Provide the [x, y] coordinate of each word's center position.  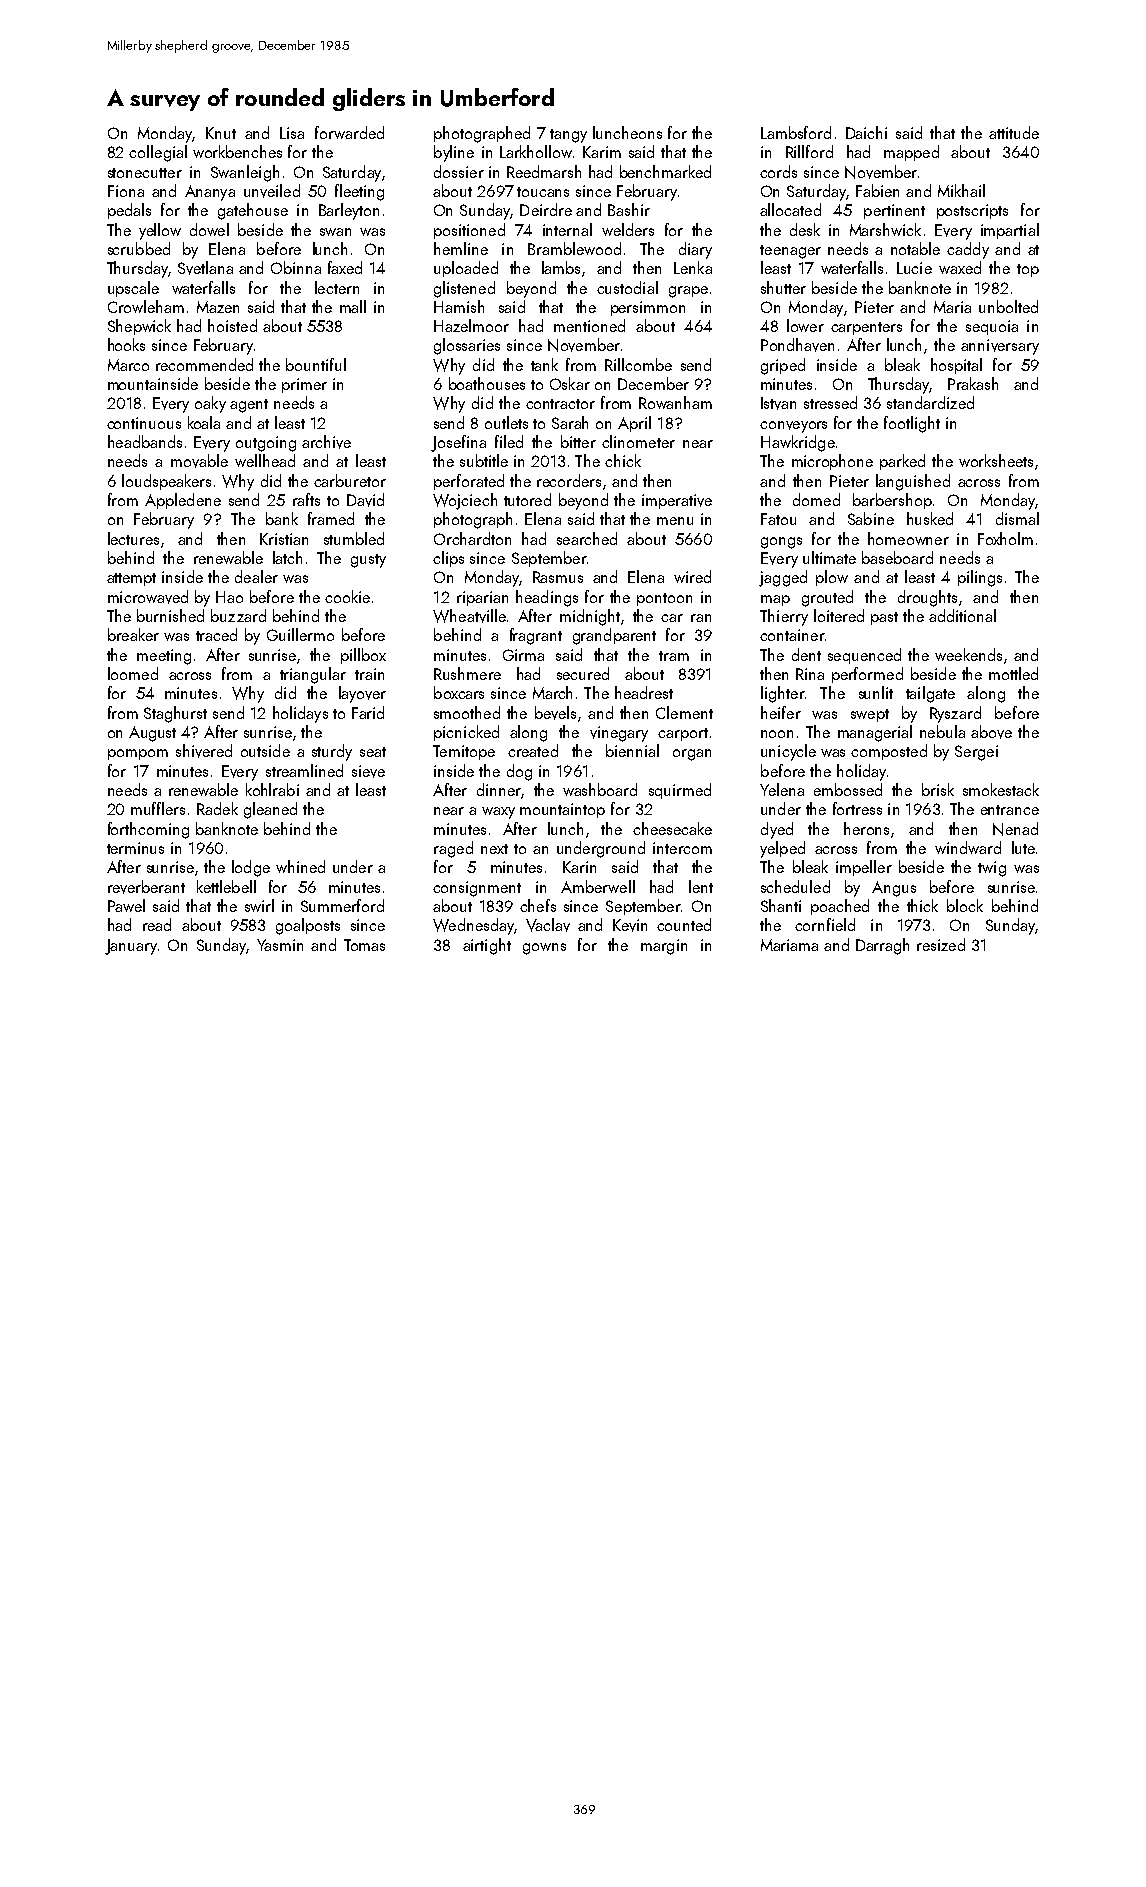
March [552, 692]
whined [300, 866]
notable [915, 248]
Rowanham [675, 402]
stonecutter [145, 173]
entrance [1010, 810]
